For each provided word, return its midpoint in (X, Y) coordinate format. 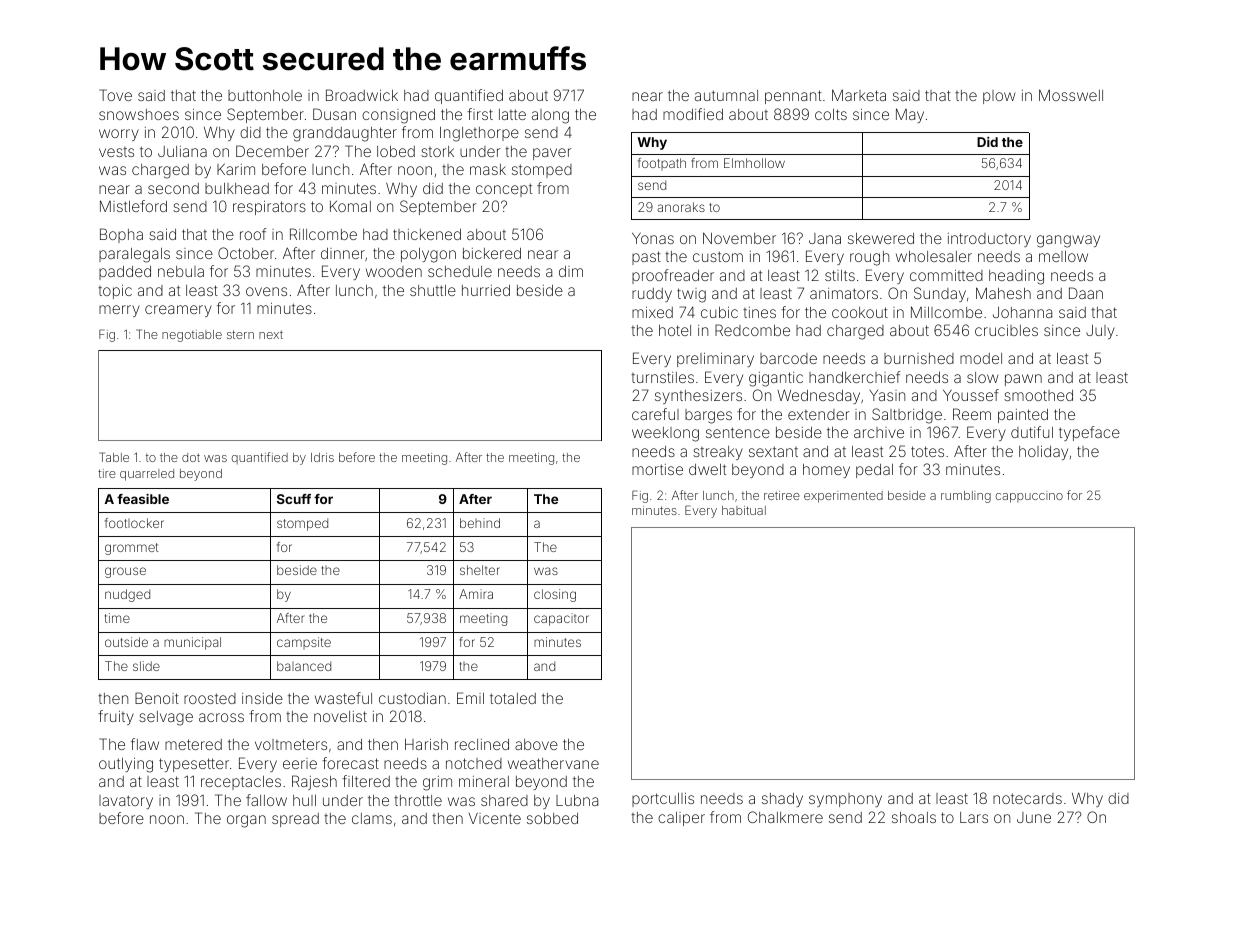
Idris (322, 457)
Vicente (495, 818)
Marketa (859, 95)
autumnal (726, 95)
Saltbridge (907, 416)
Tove (115, 95)
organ (246, 821)
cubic (719, 312)
